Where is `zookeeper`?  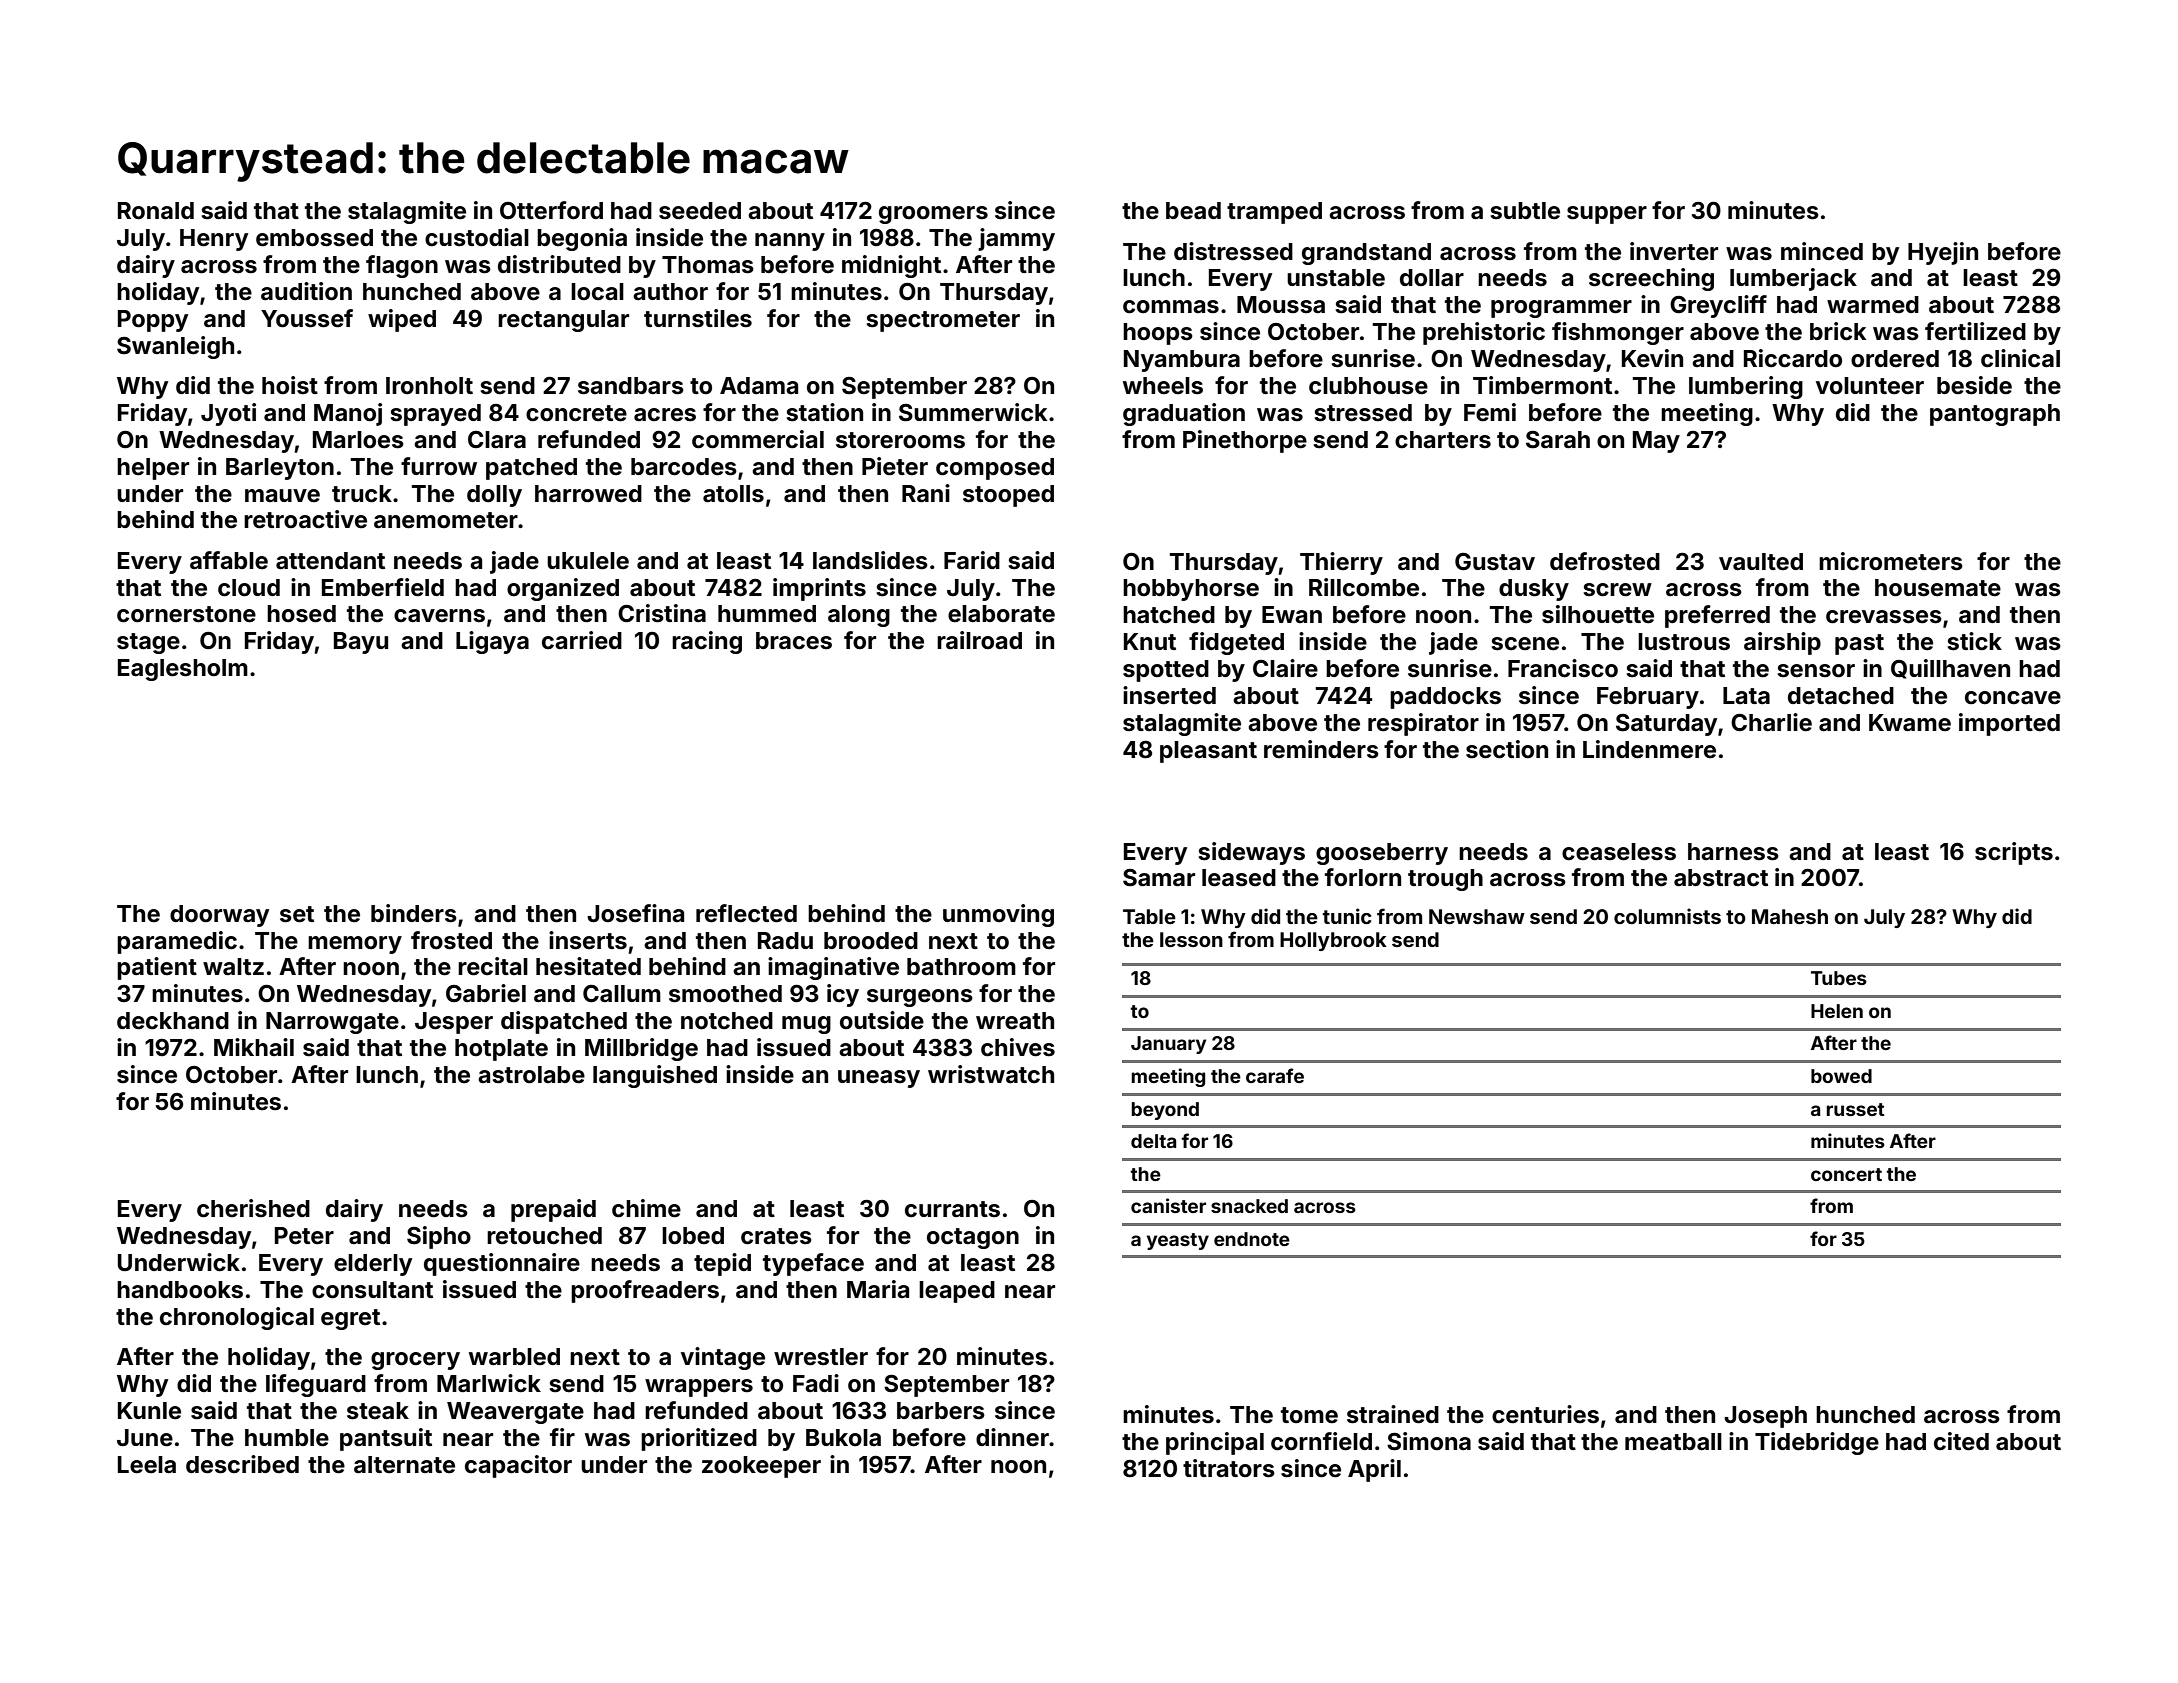
zookeeper is located at coordinates (761, 1467).
